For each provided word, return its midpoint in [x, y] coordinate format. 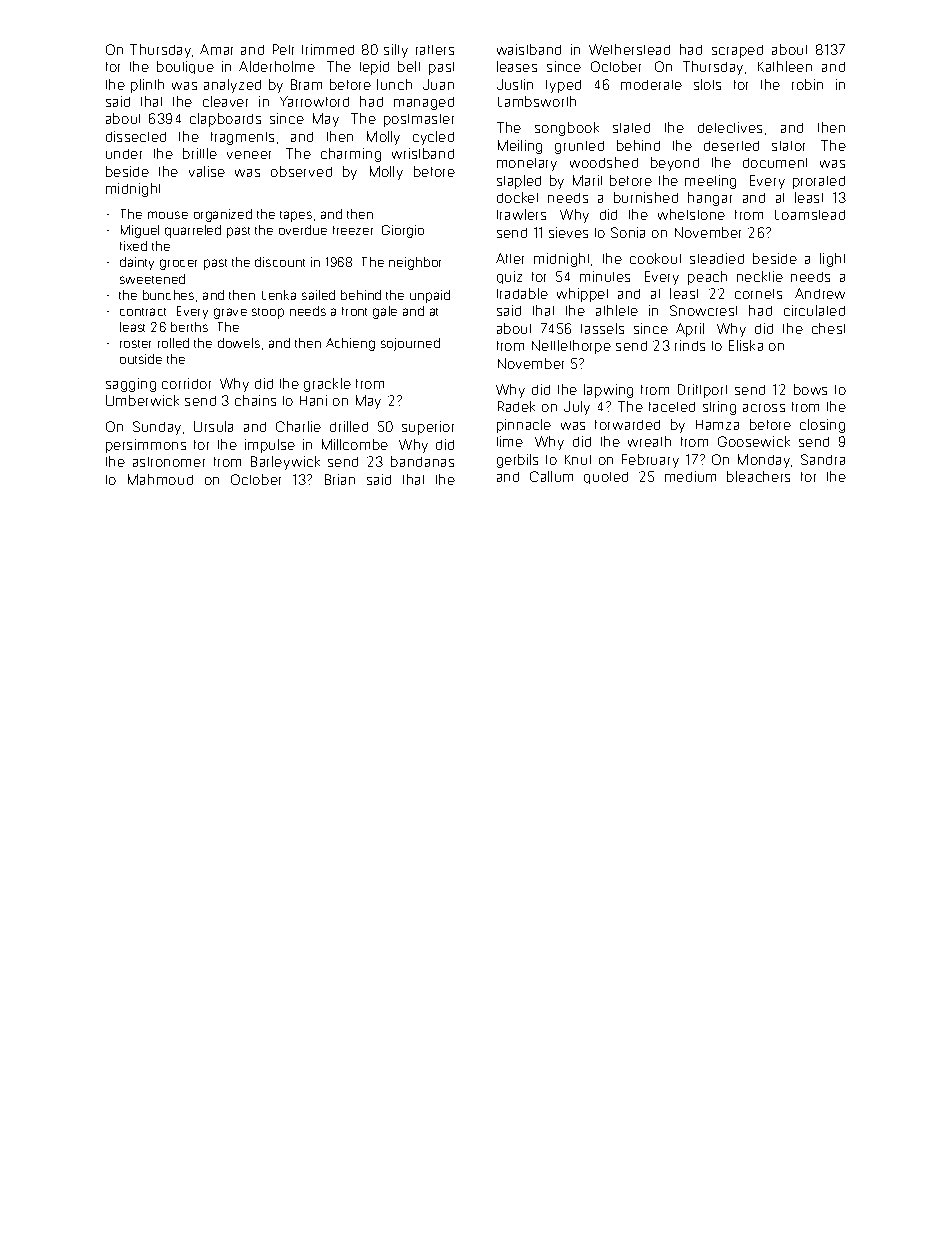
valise [207, 171]
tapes [296, 216]
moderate [651, 85]
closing [822, 426]
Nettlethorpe [571, 347]
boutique [185, 67]
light [832, 260]
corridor [186, 383]
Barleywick [285, 463]
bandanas [422, 461]
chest [828, 328]
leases [517, 66]
